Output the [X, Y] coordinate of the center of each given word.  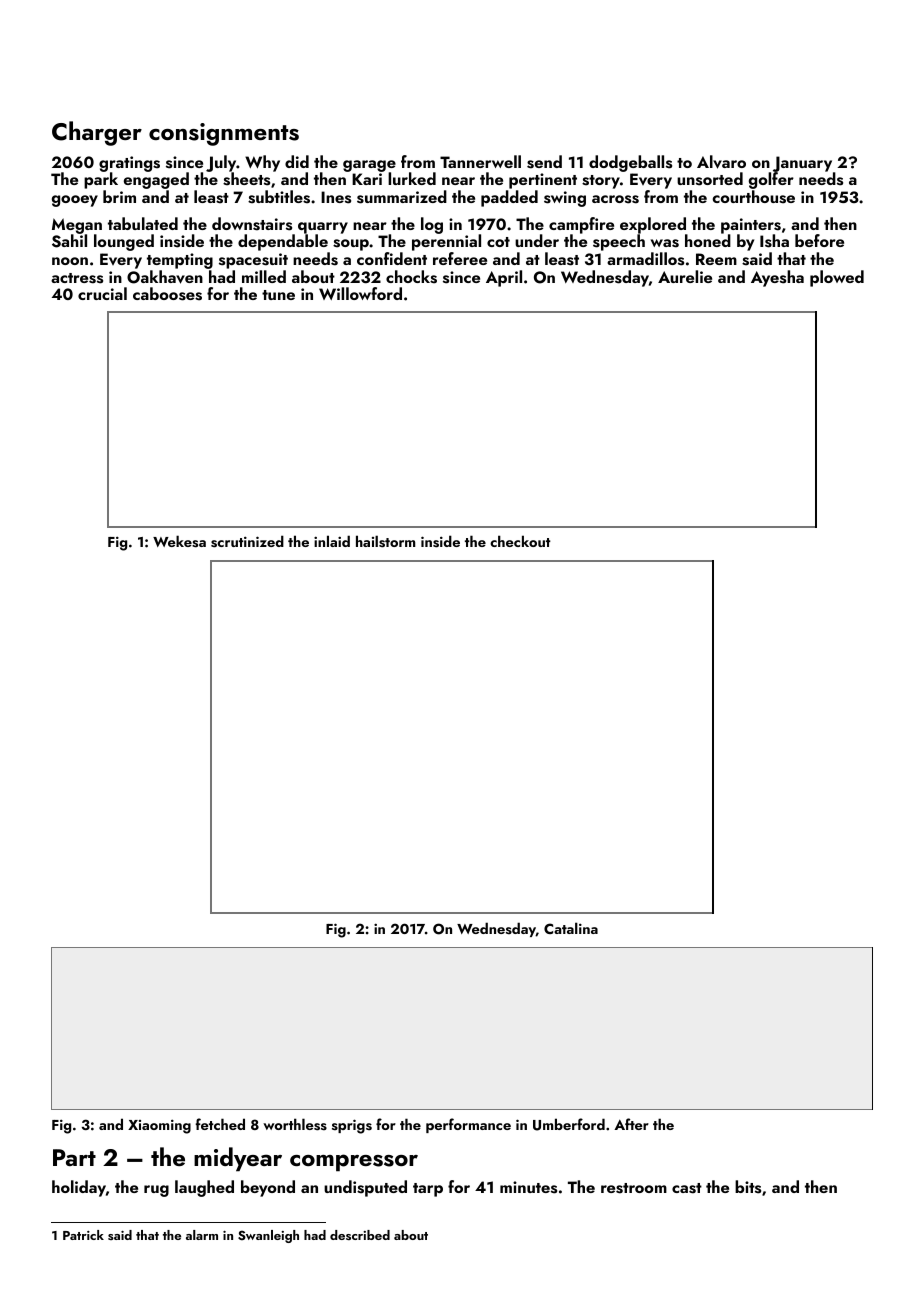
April [504, 278]
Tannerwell [480, 161]
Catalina [571, 928]
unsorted [710, 179]
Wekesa [179, 541]
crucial [102, 293]
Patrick [83, 1235]
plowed [837, 278]
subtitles [279, 197]
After [631, 1124]
